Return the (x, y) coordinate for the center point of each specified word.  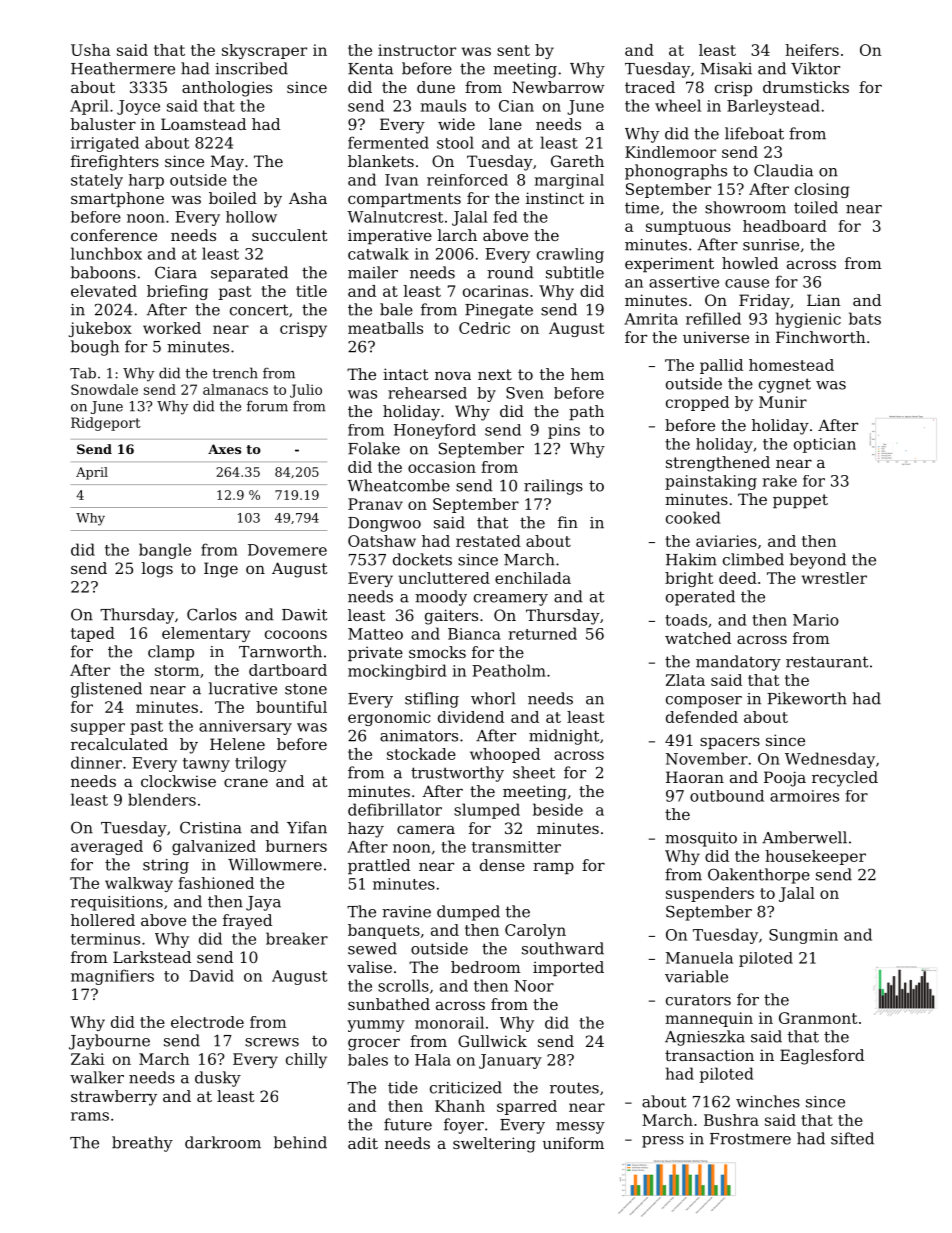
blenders (162, 799)
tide (403, 1087)
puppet (800, 501)
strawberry (114, 1098)
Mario (816, 620)
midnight (564, 737)
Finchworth (821, 337)
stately (97, 181)
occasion (442, 467)
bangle (165, 551)
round (510, 272)
